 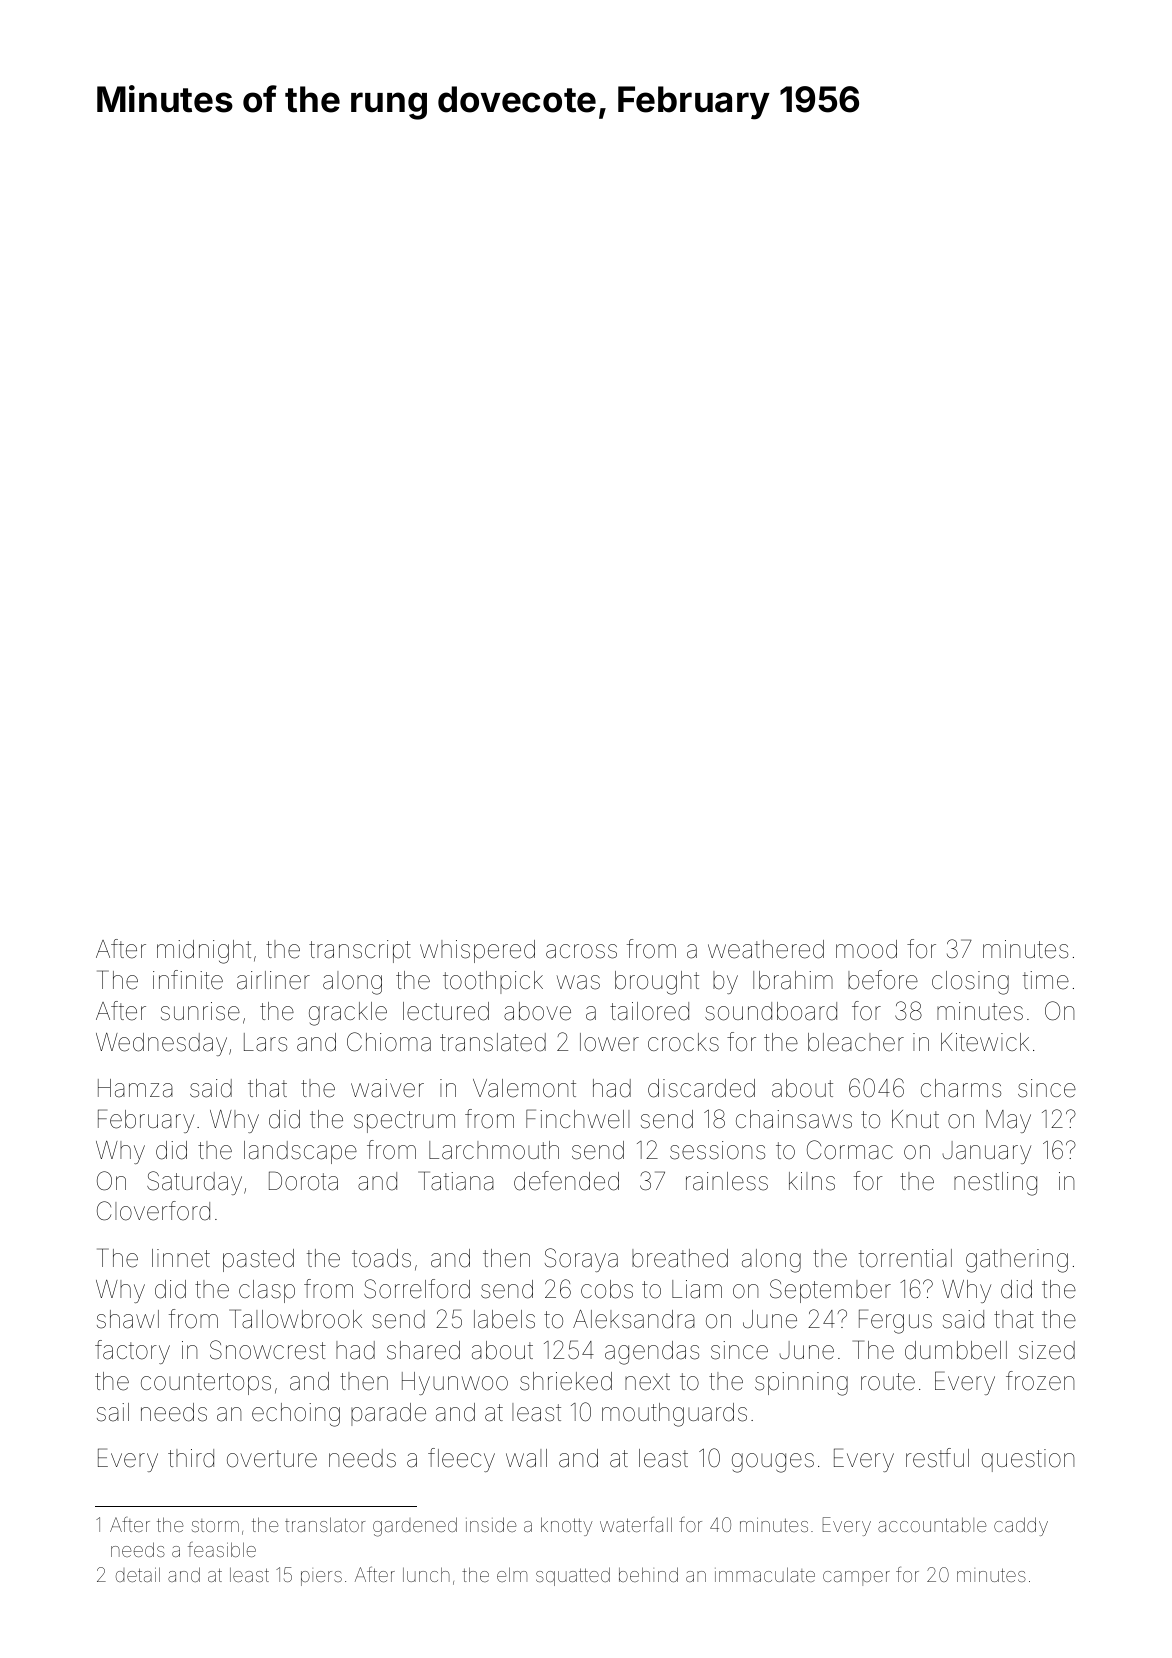 I want to click on mood, so click(x=866, y=949).
